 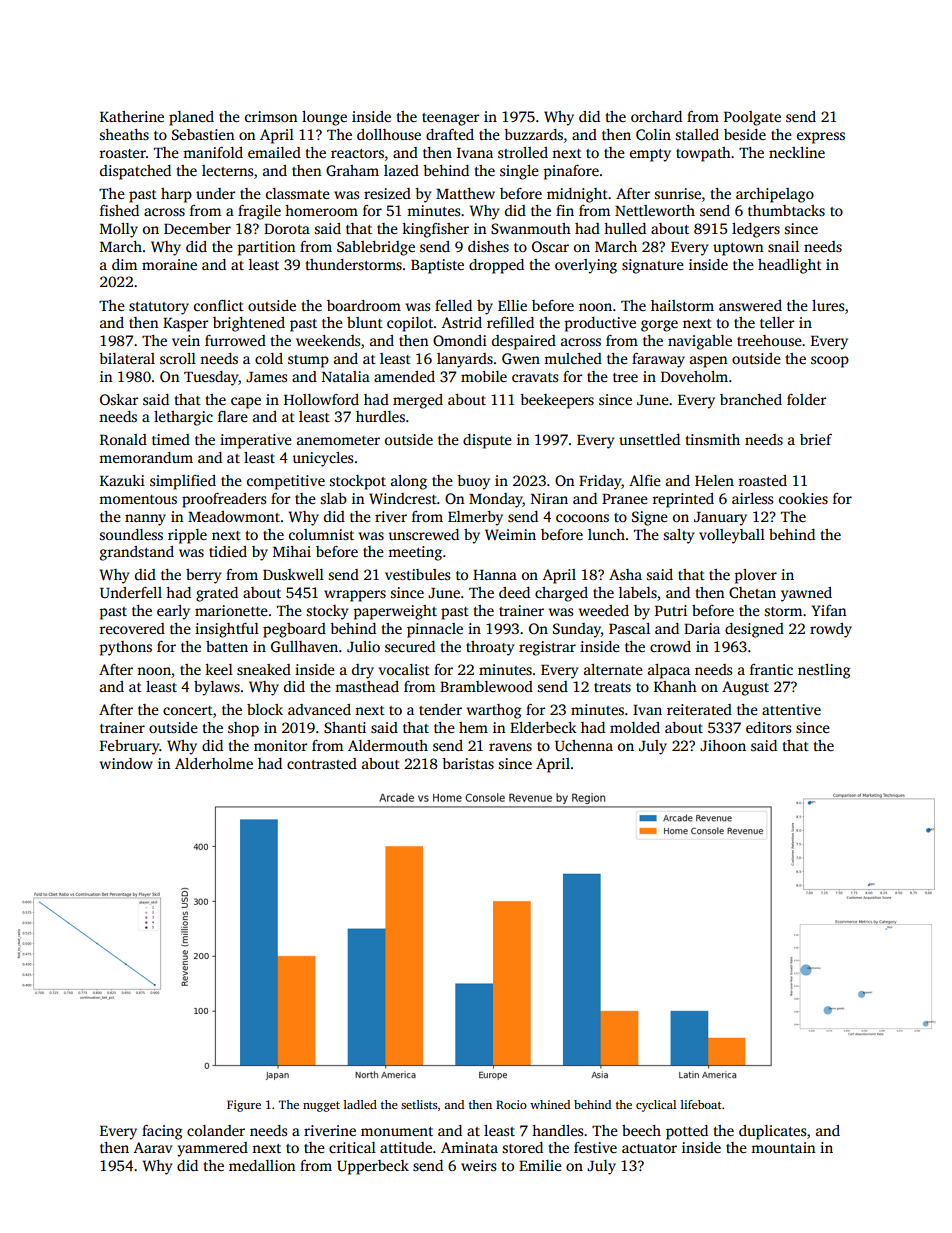 I want to click on crowd, so click(x=670, y=646).
